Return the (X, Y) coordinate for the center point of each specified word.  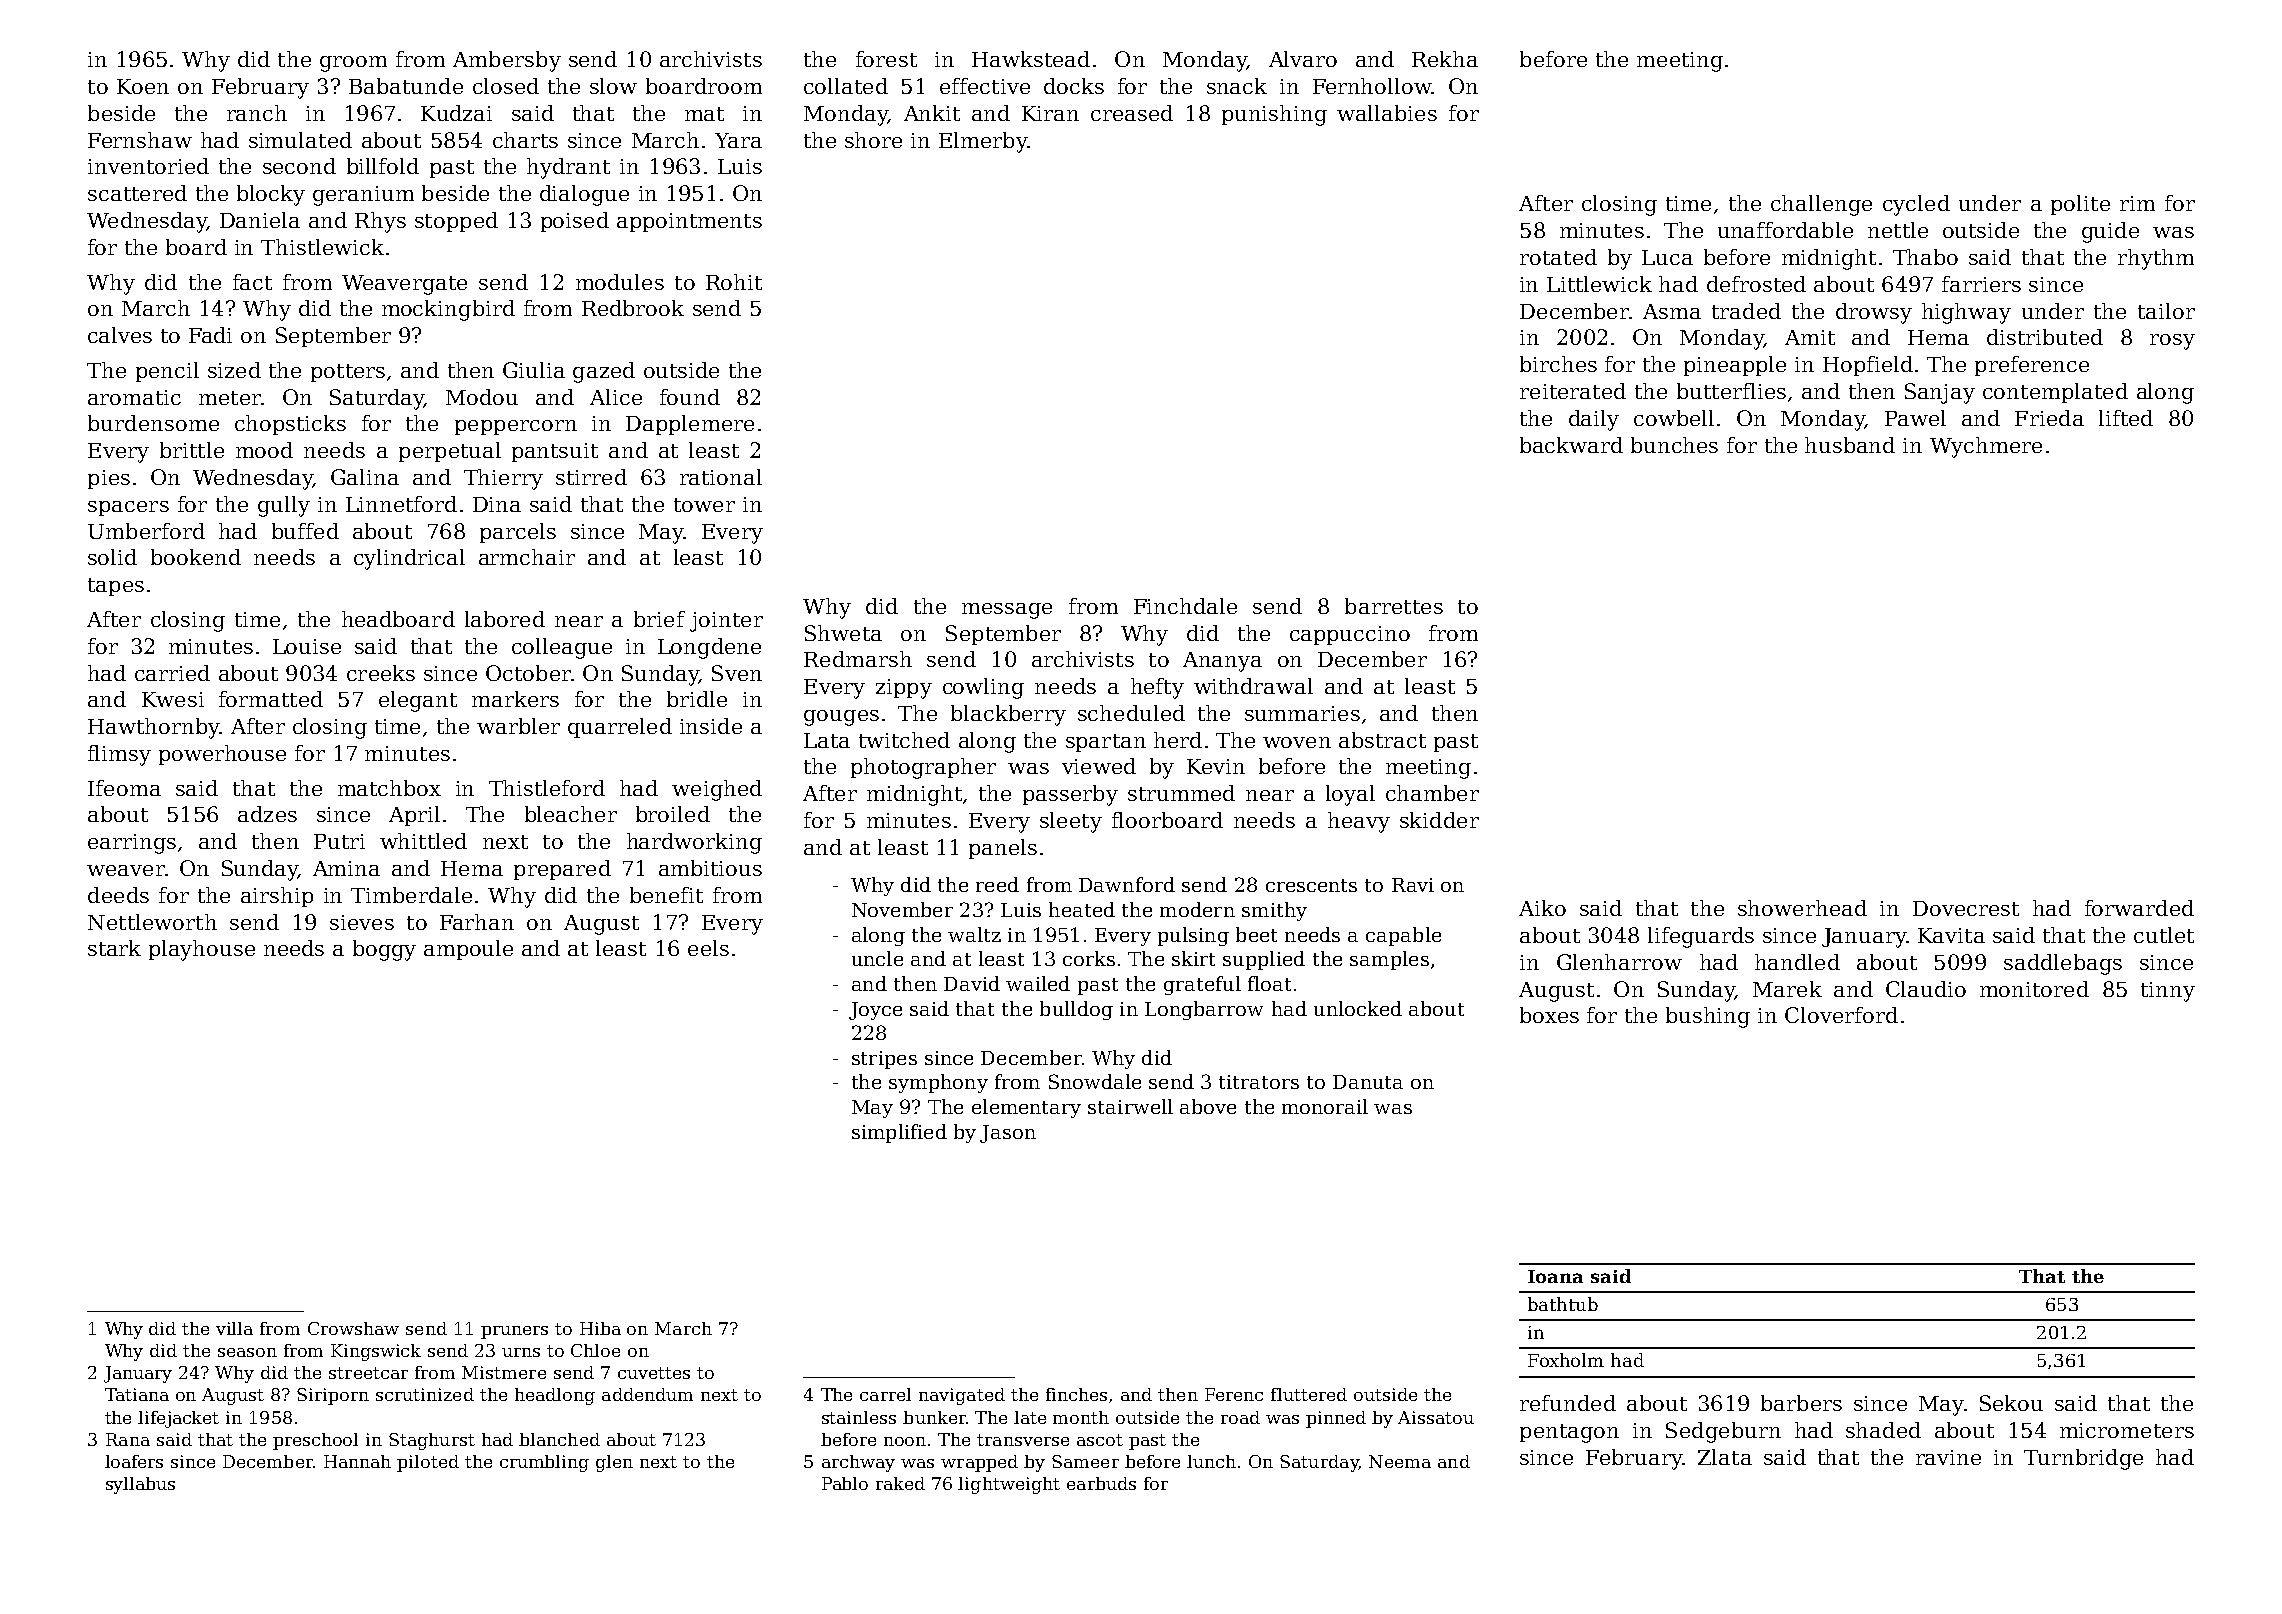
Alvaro (1303, 59)
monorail (1325, 1106)
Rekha (1445, 59)
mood (264, 450)
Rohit (734, 282)
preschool (315, 1441)
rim (2137, 203)
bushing (1708, 1017)
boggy (384, 950)
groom (353, 64)
